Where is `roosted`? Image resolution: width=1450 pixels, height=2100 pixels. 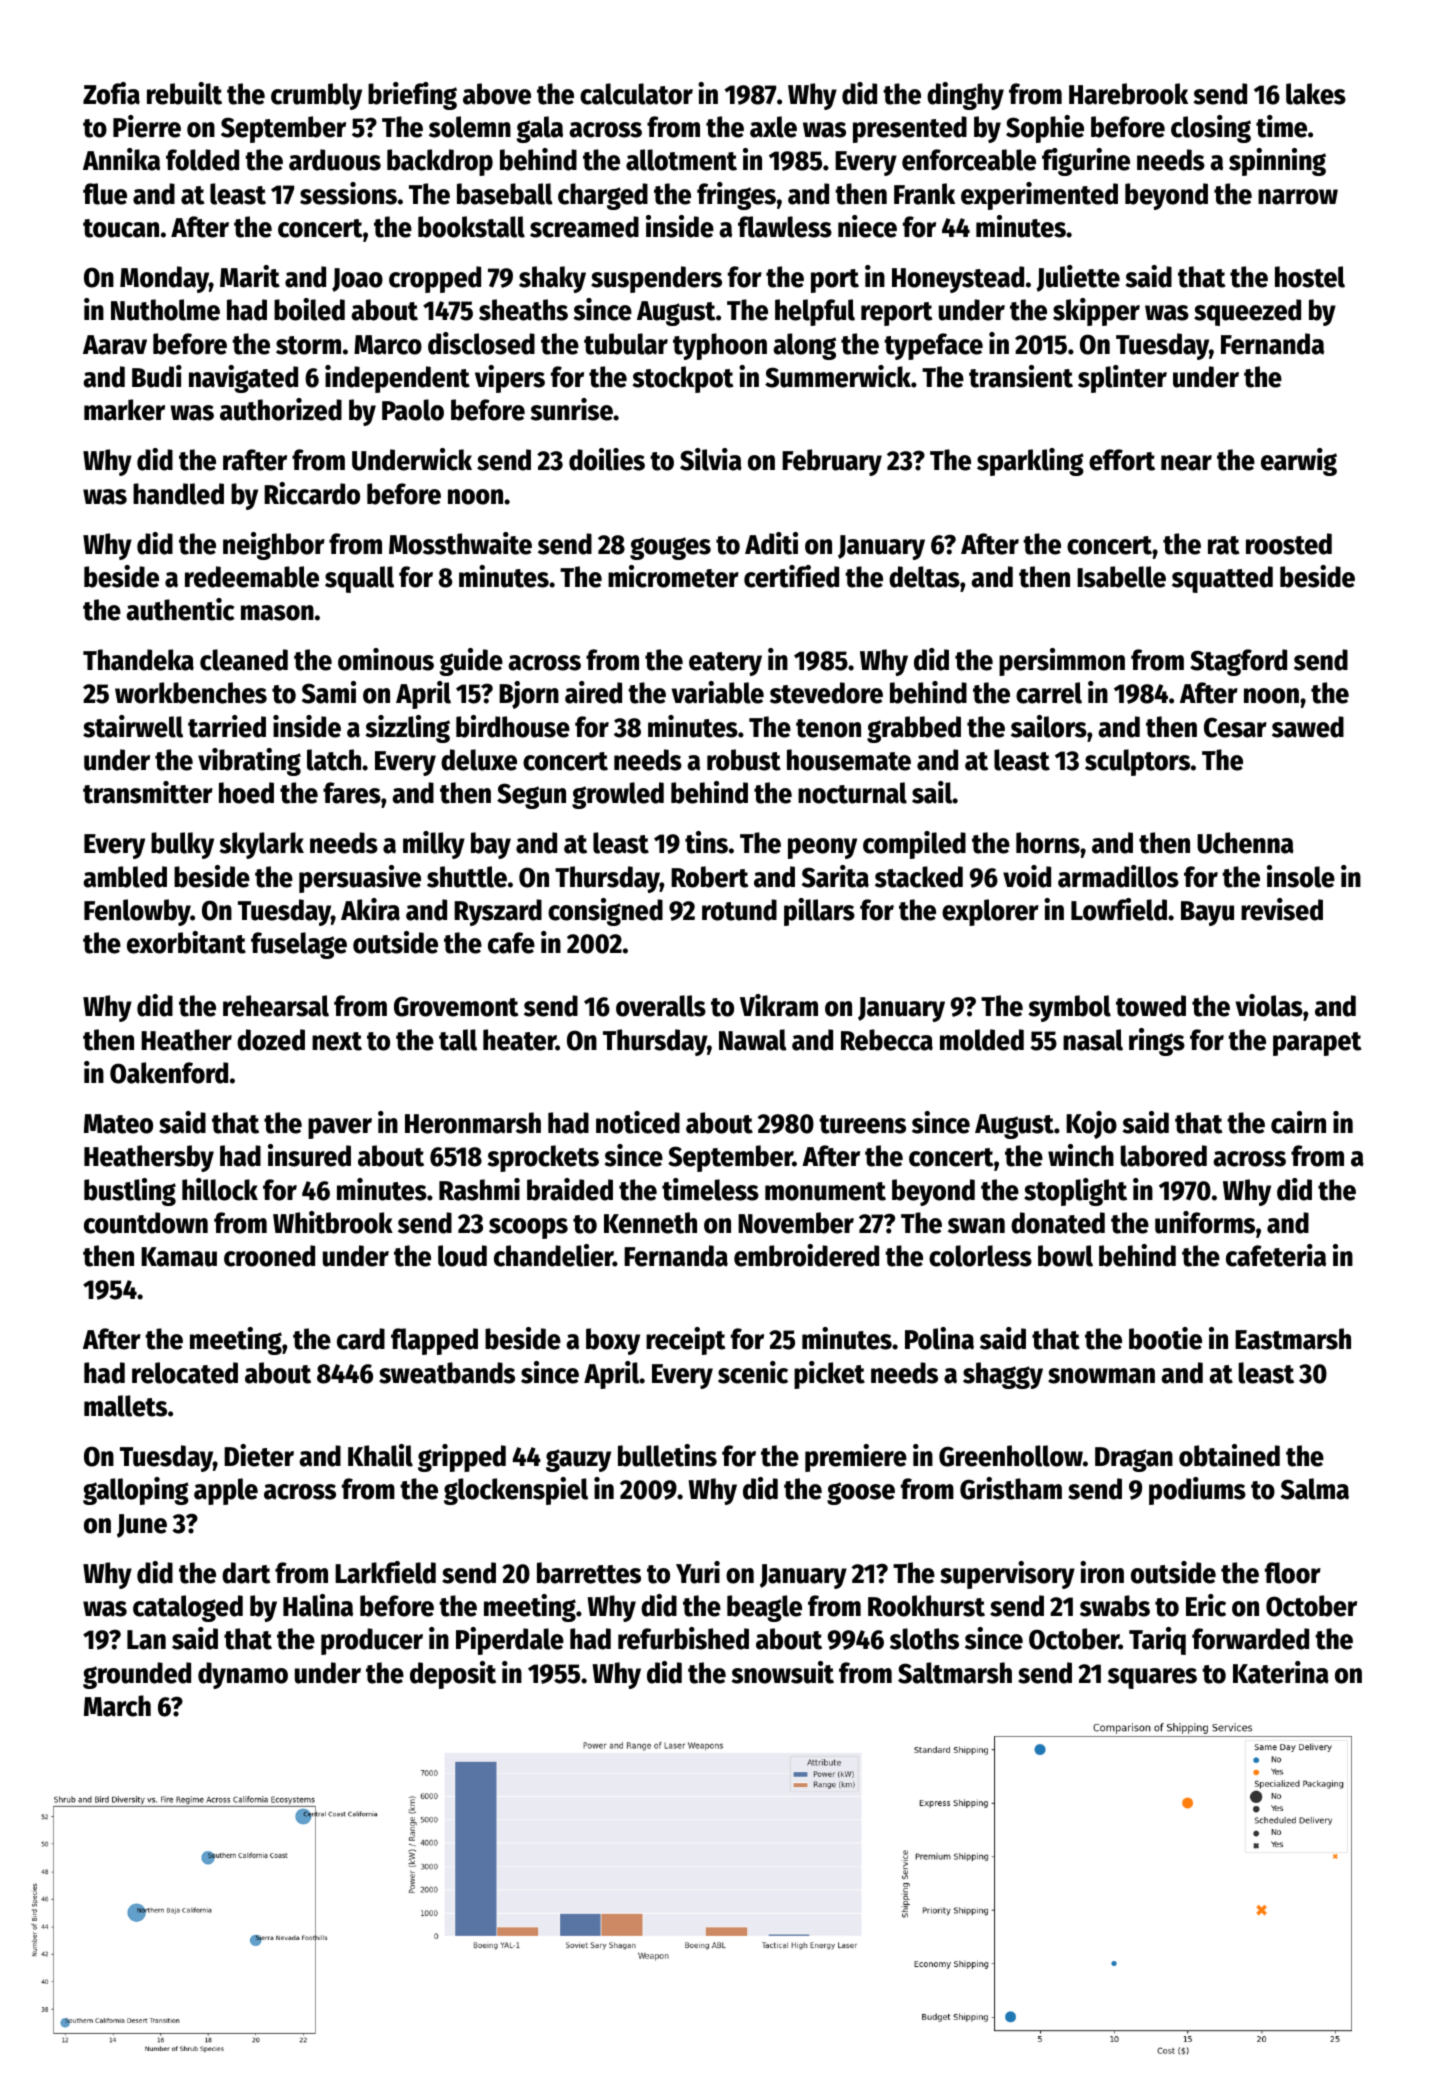
roosted is located at coordinates (1289, 544).
